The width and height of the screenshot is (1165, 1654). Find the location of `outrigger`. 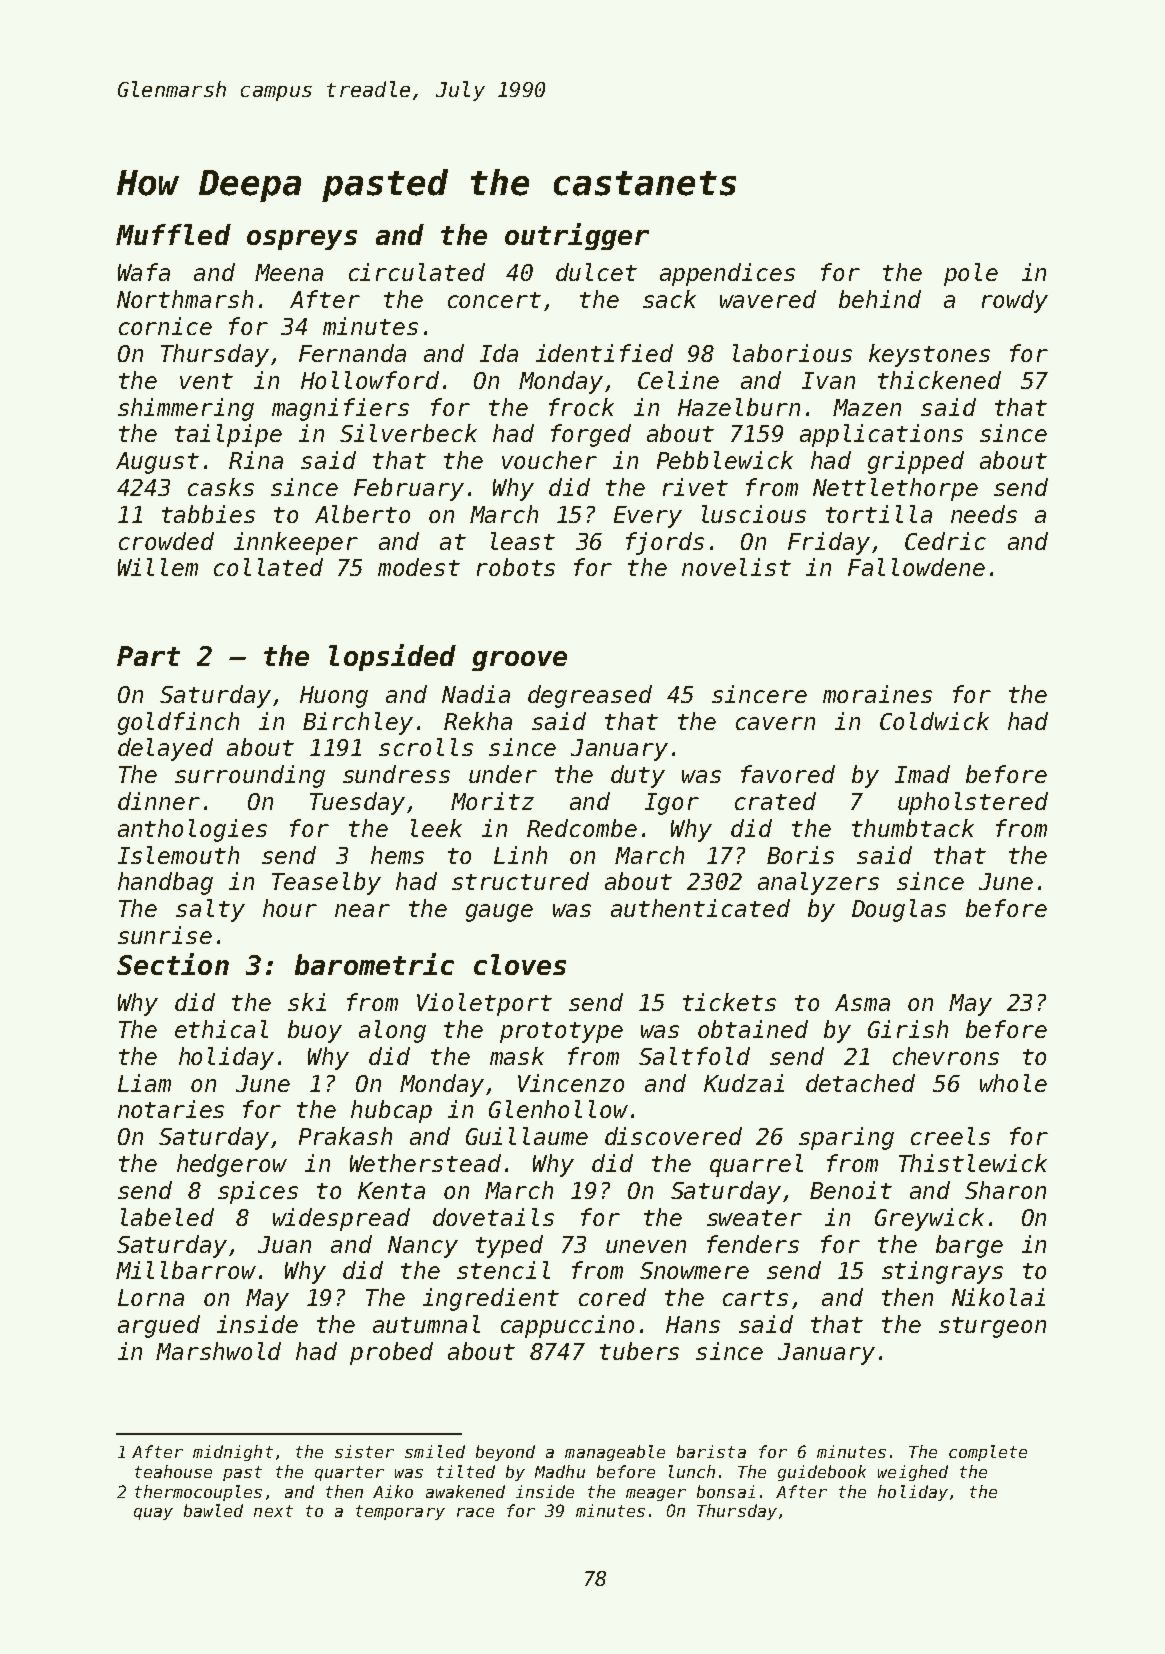

outrigger is located at coordinates (577, 236).
